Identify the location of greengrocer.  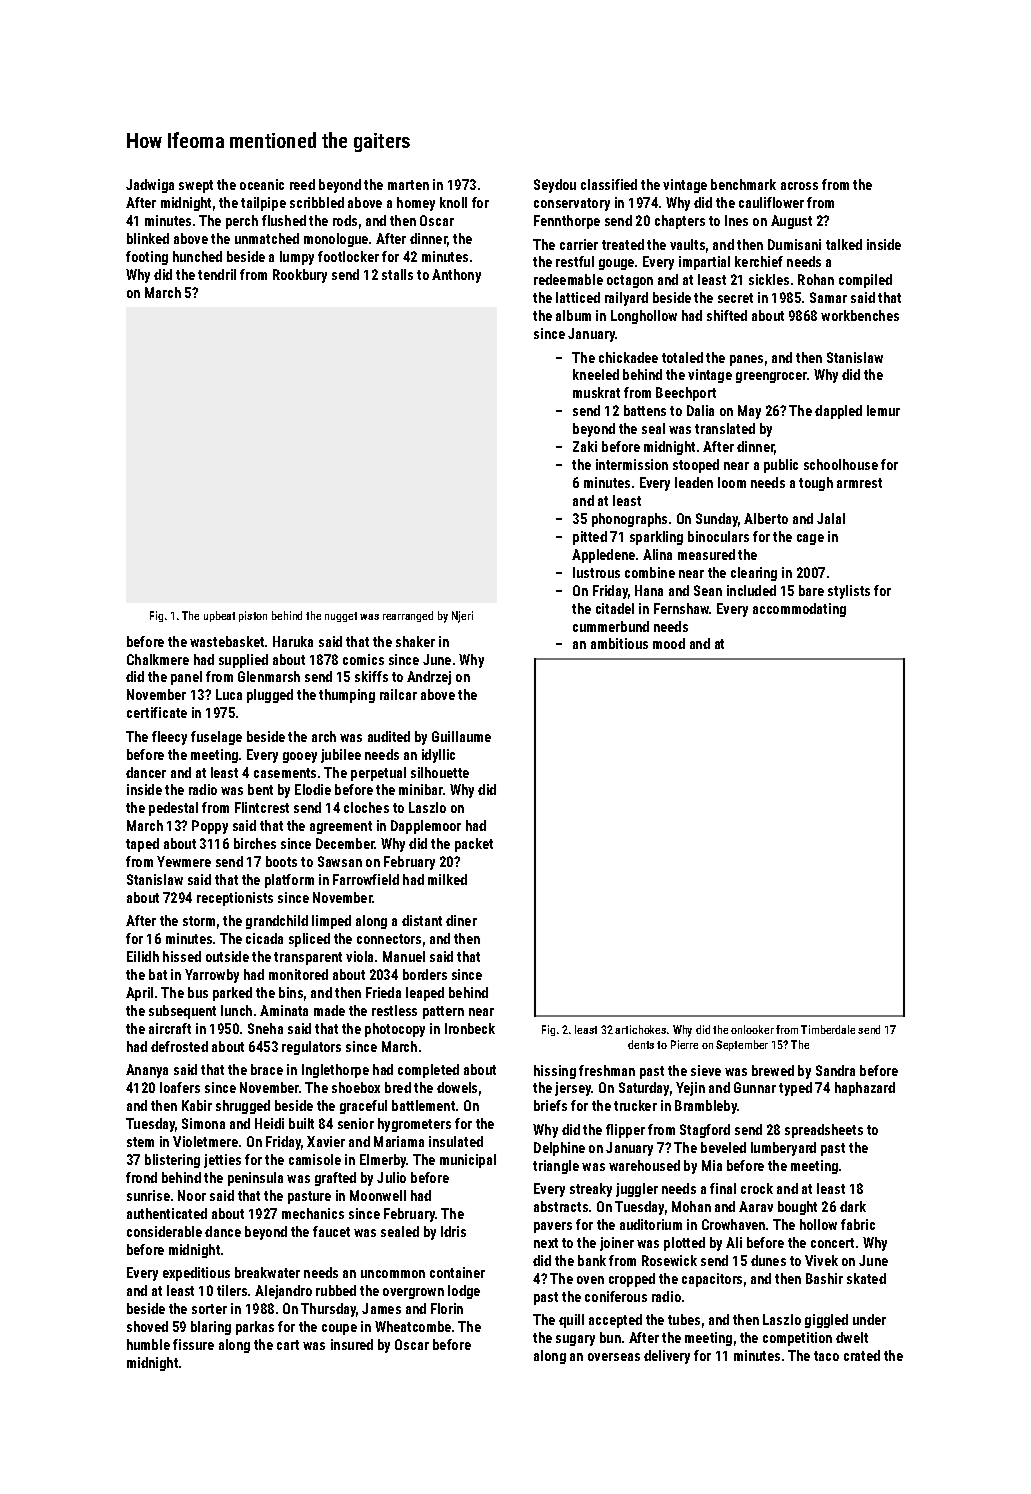
(771, 377).
